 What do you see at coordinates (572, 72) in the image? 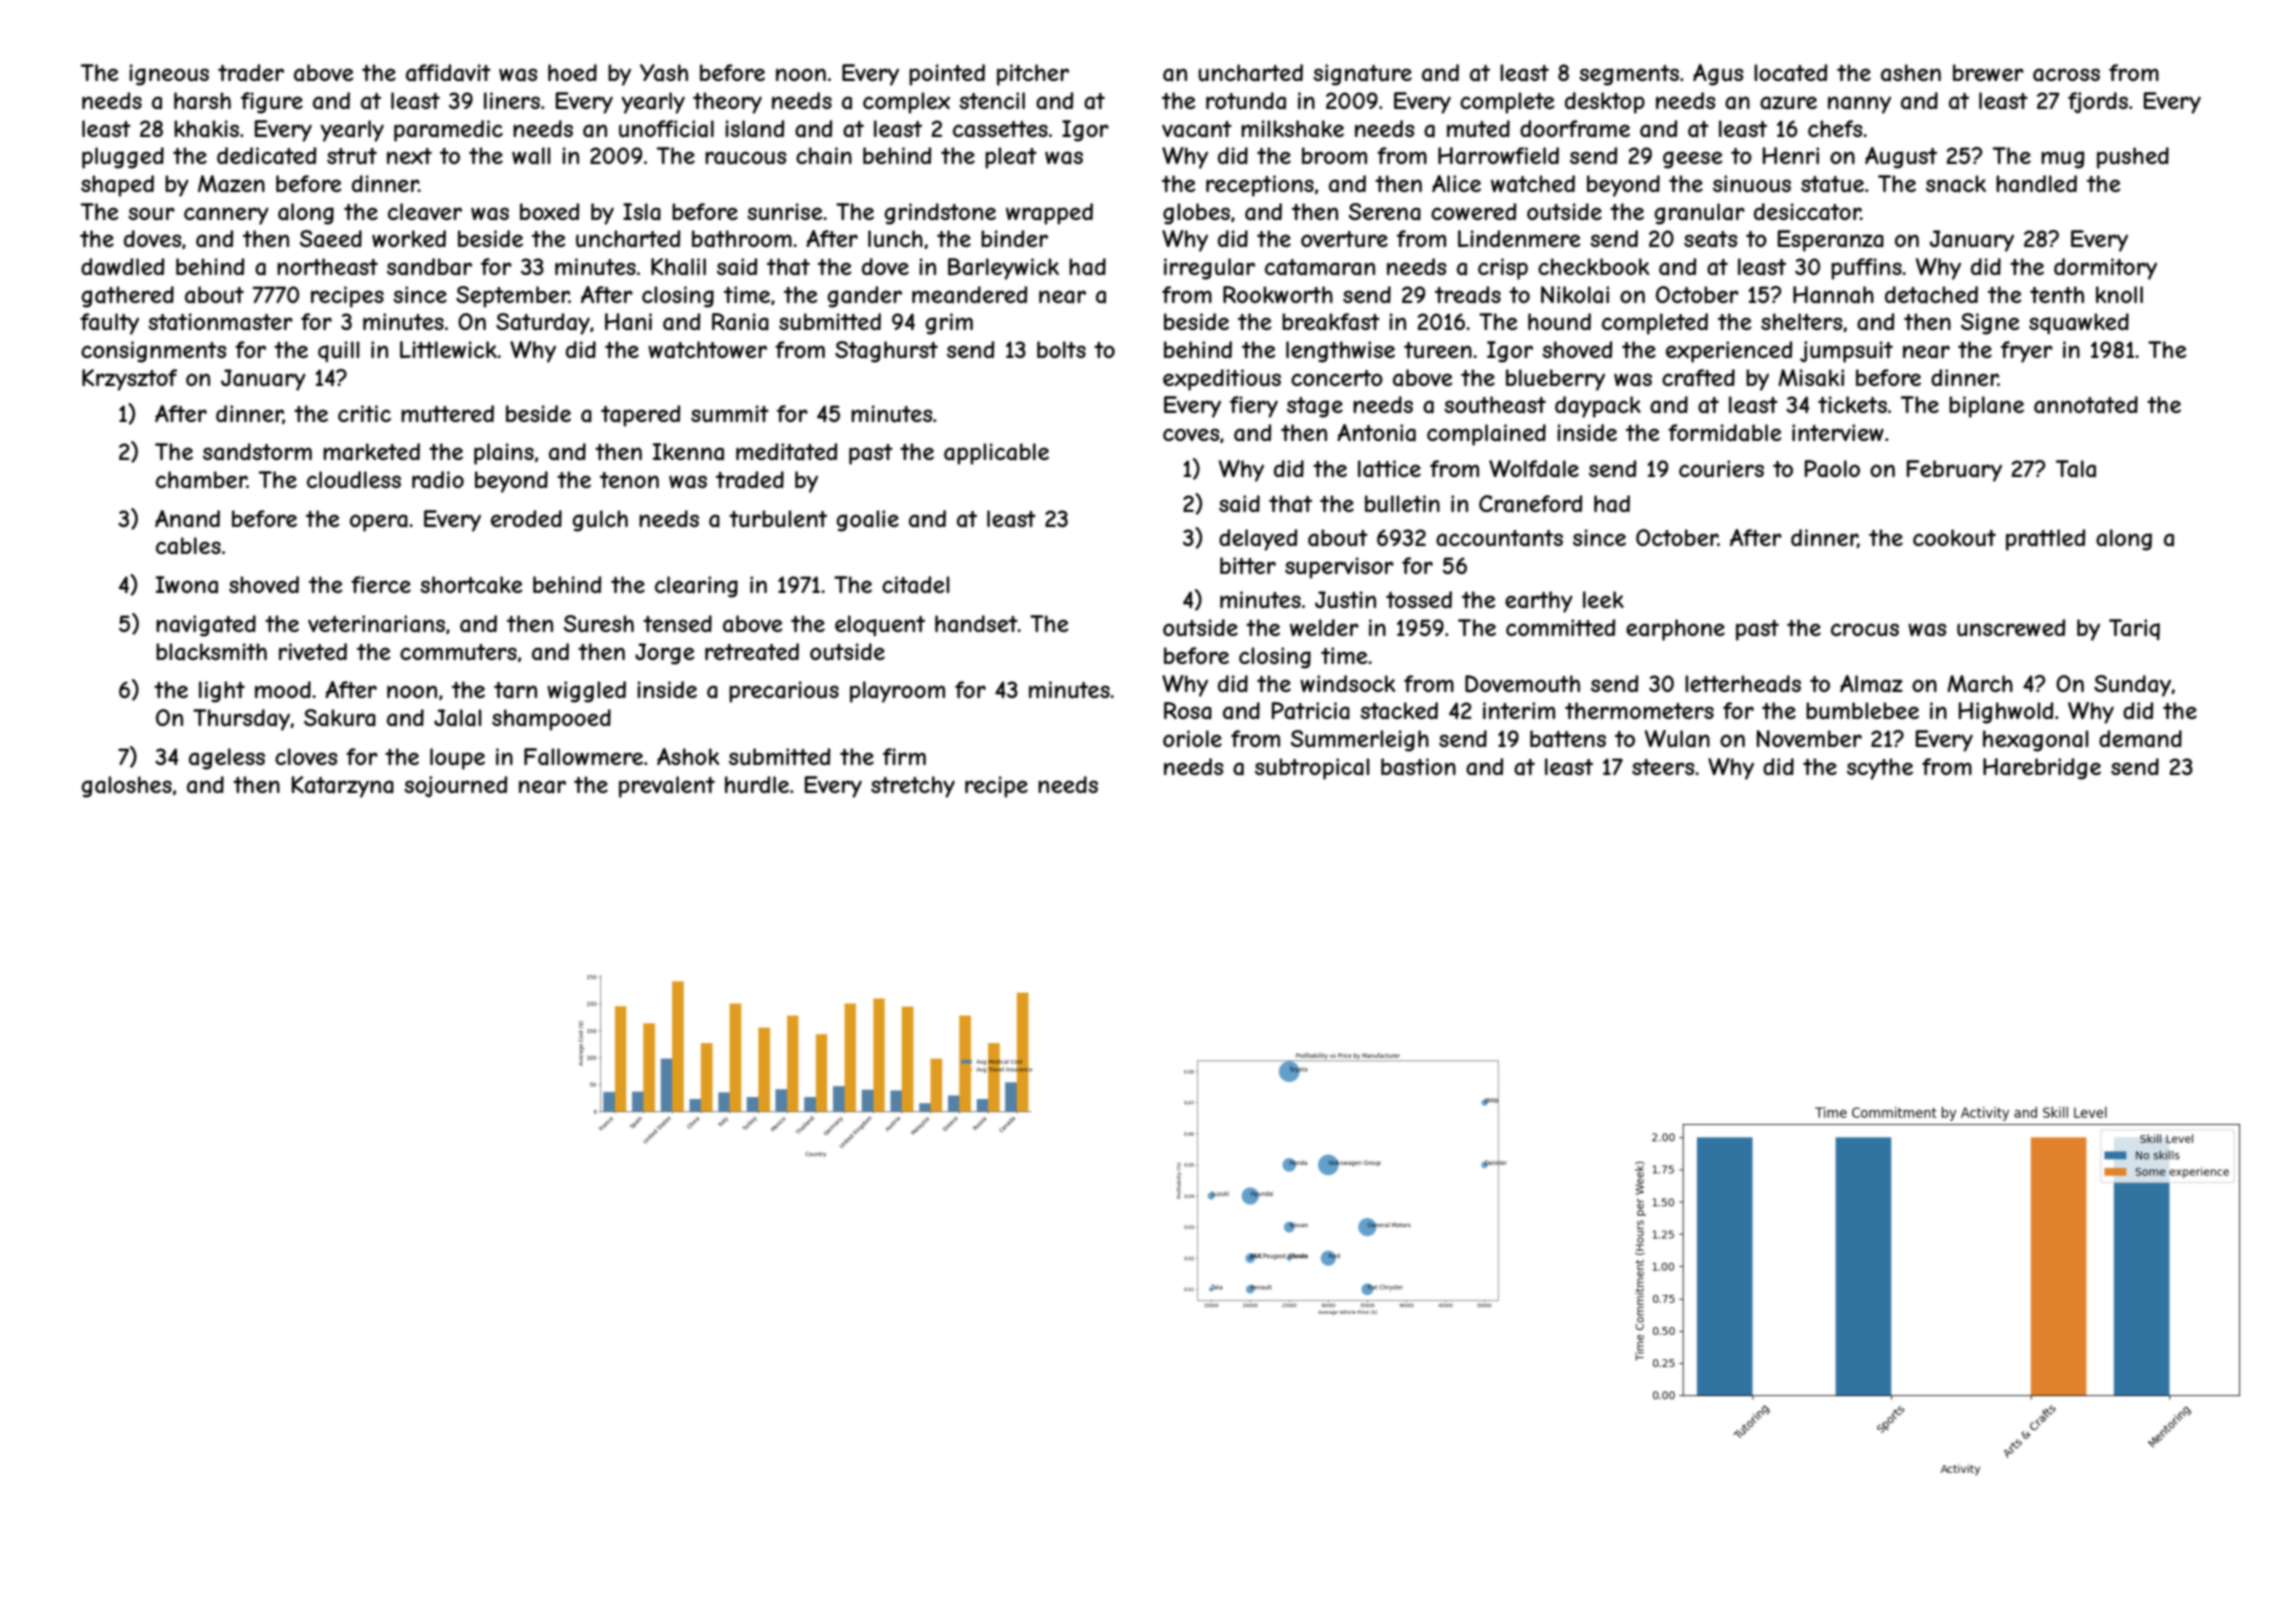
I see `hoed` at bounding box center [572, 72].
